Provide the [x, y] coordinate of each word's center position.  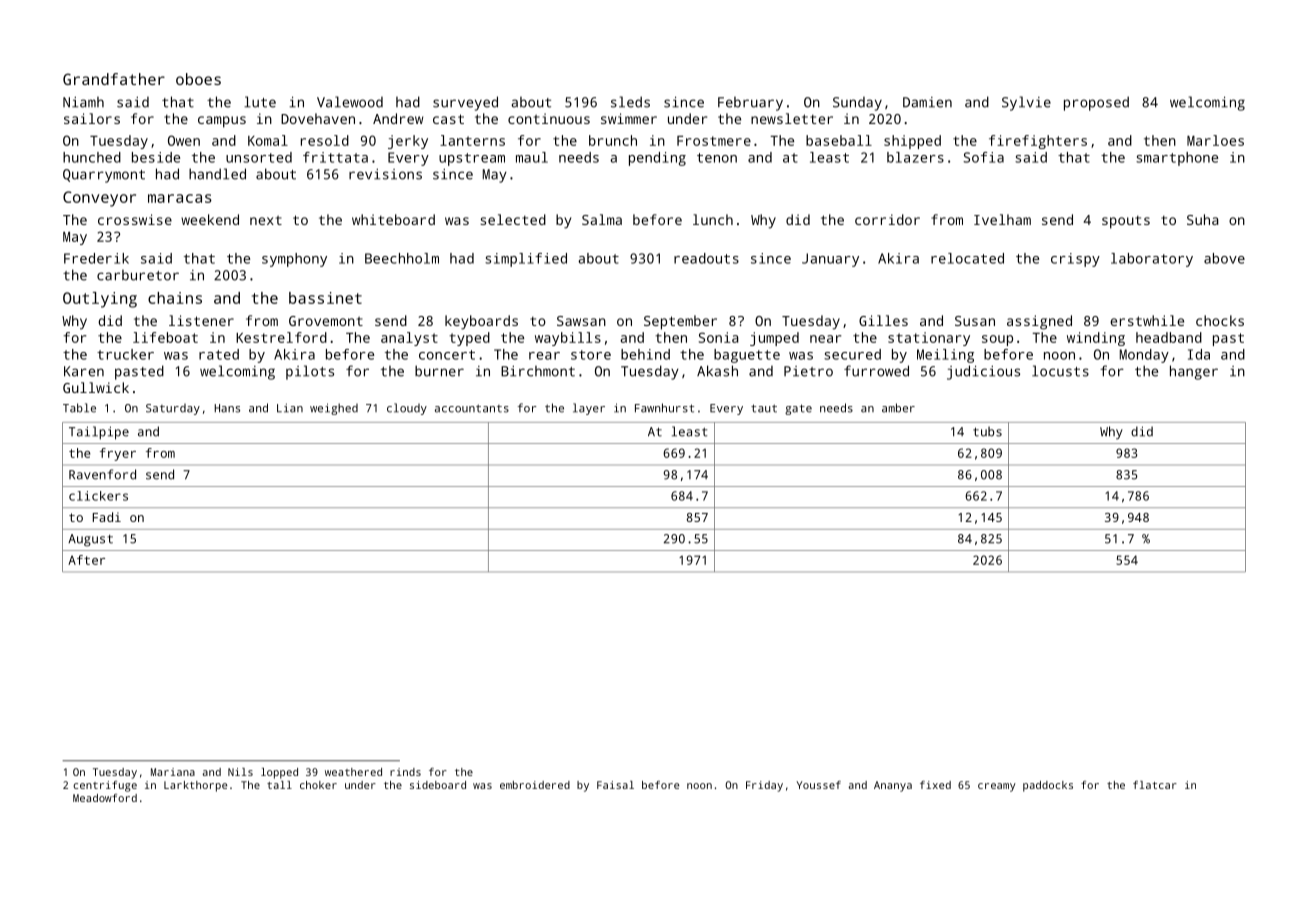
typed [469, 339]
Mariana [173, 772]
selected [513, 219]
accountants [472, 408]
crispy [1075, 260]
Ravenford [102, 474]
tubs [987, 432]
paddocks [1048, 786]
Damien [927, 102]
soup [997, 340]
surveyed [465, 103]
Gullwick [96, 387]
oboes [198, 79]
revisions [385, 174]
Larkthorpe [195, 786]
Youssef [818, 785]
